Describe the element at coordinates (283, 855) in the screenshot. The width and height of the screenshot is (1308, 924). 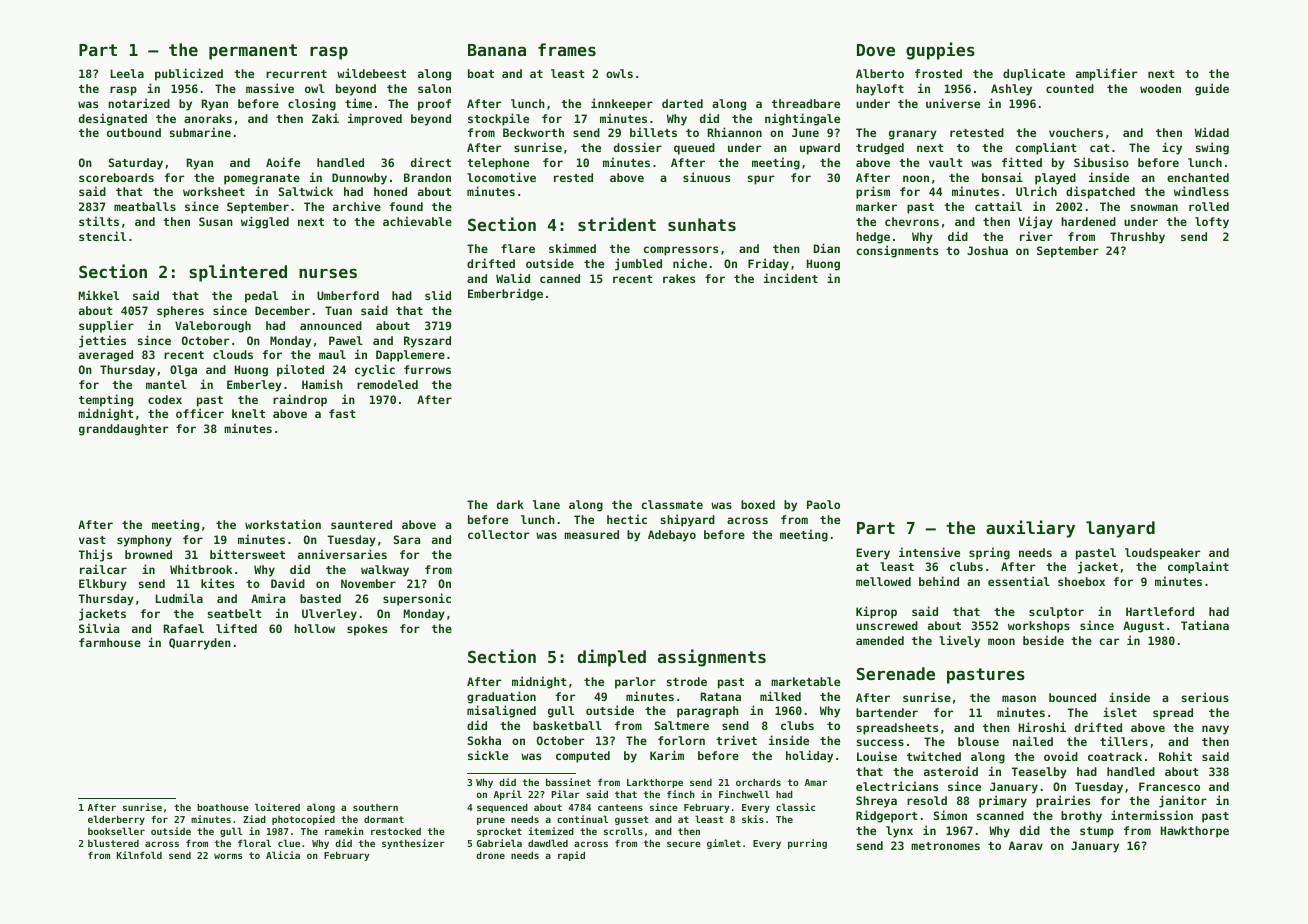
I see `Alicia` at that location.
